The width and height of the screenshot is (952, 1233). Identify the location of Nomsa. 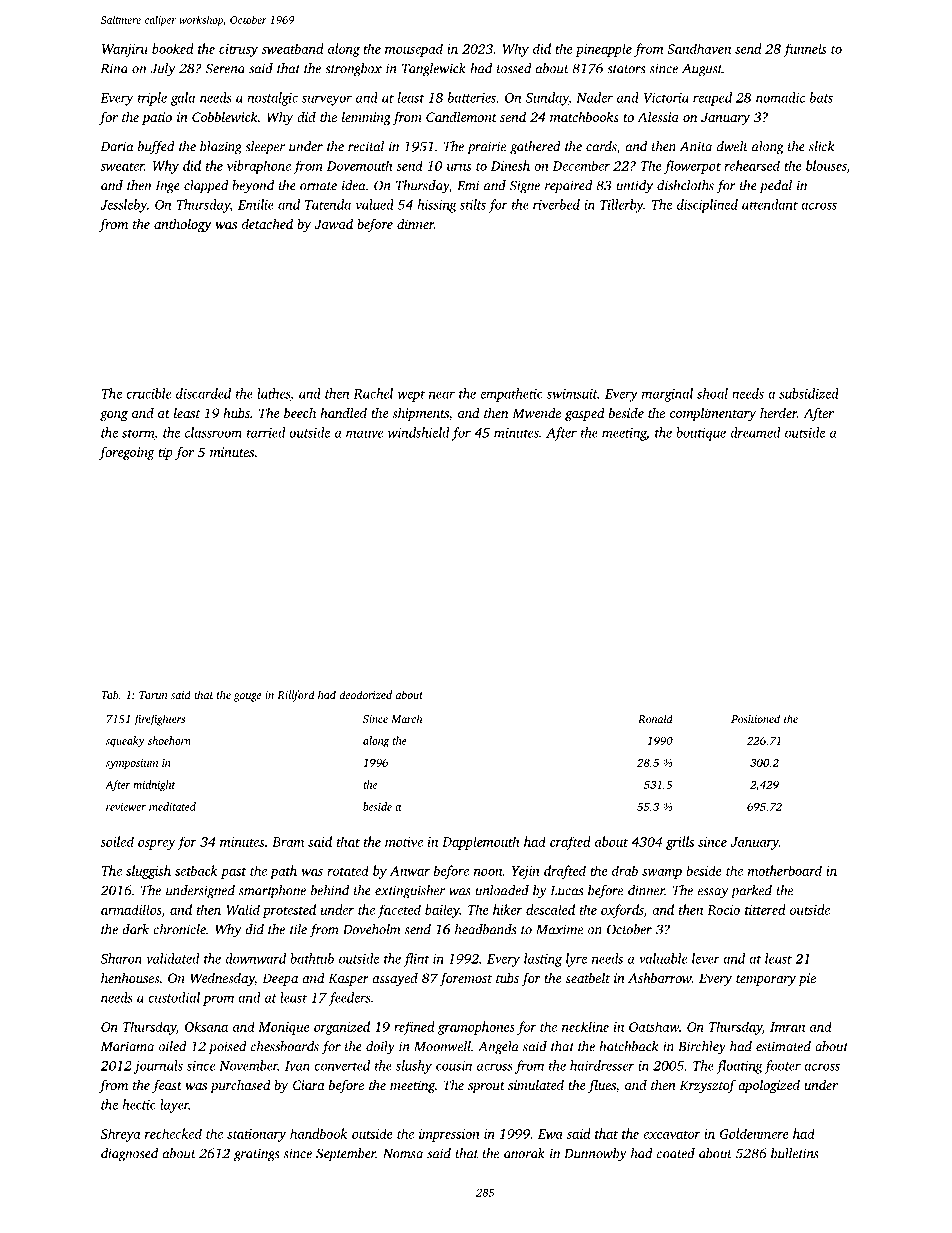
(403, 1154).
